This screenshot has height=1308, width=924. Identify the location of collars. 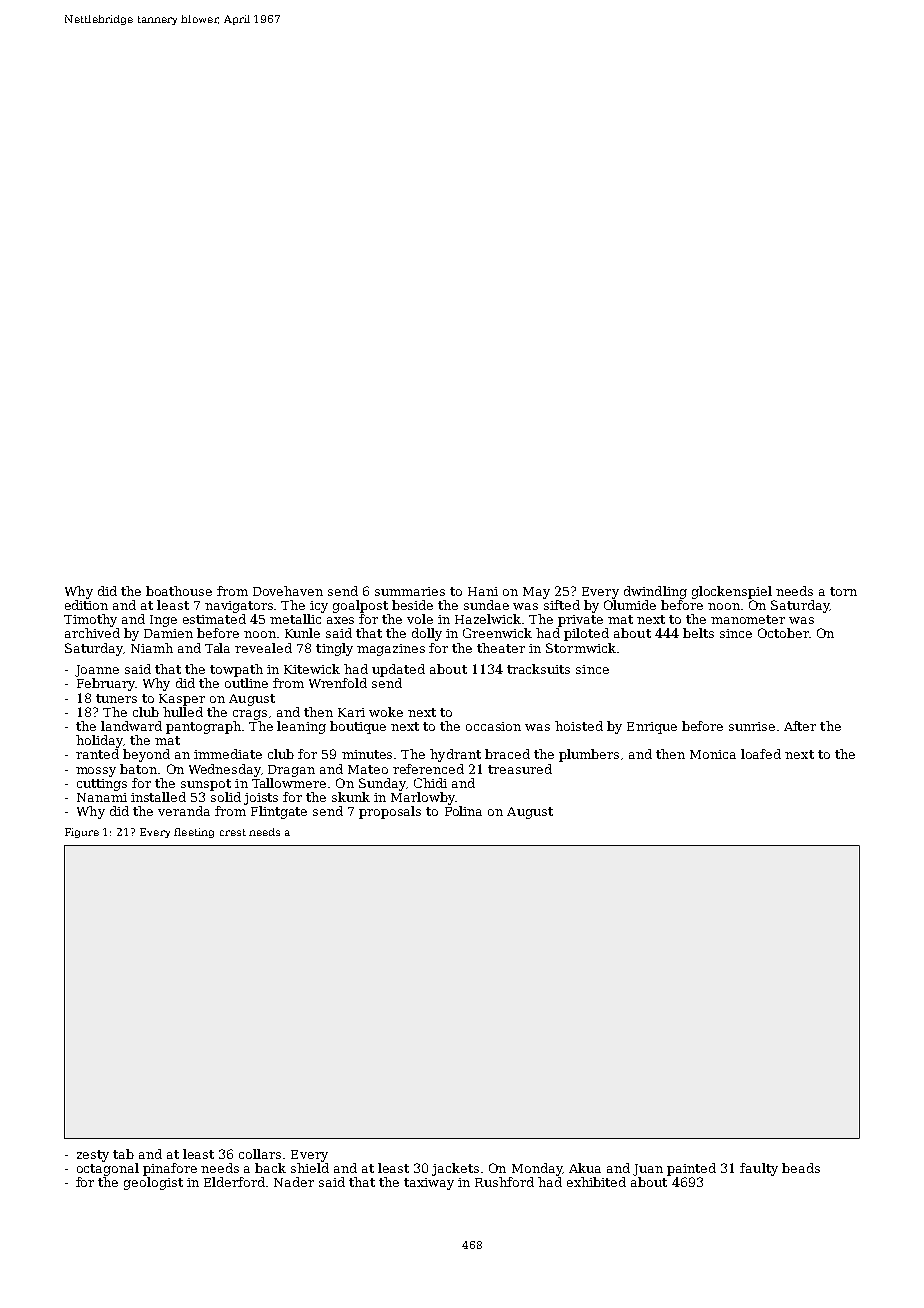
(260, 1154).
